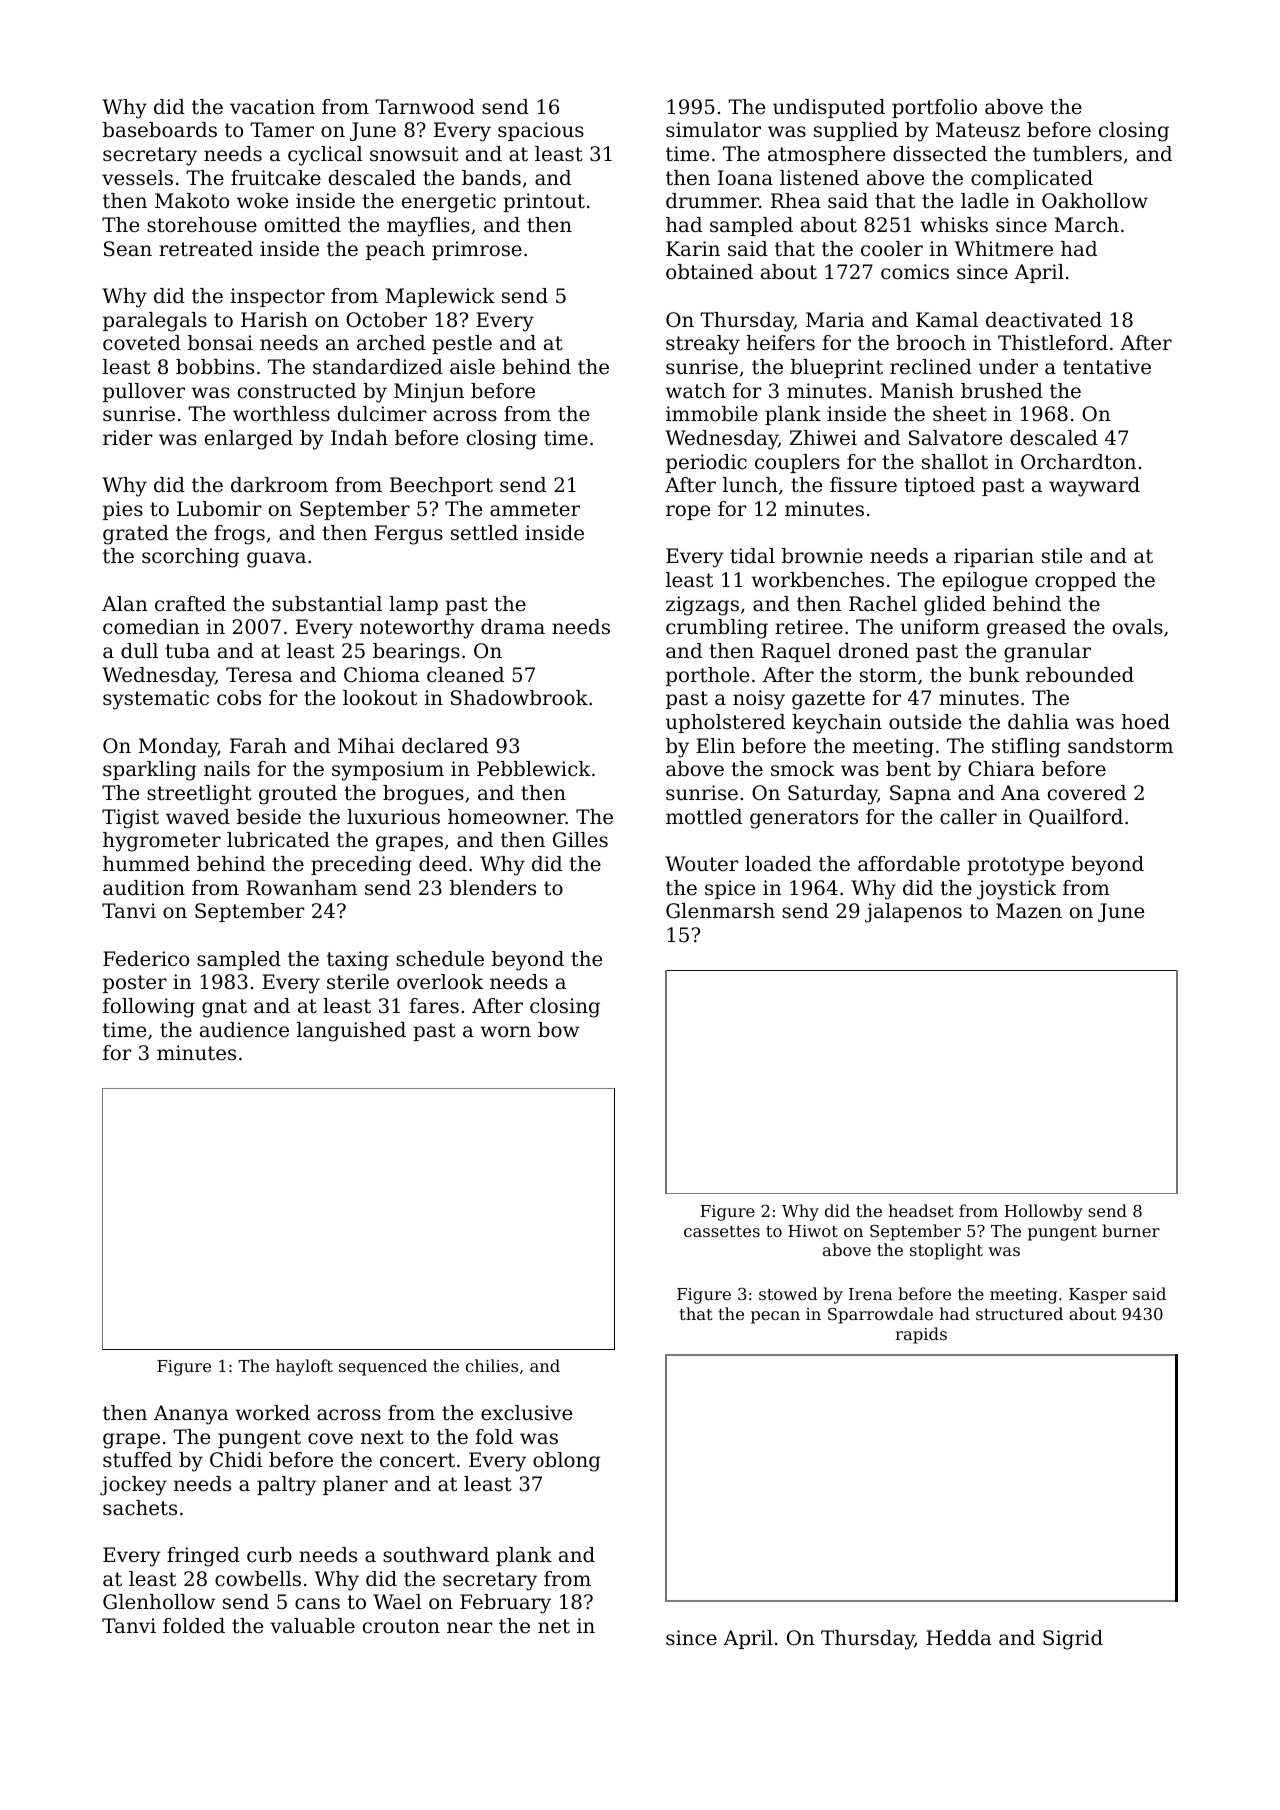  What do you see at coordinates (713, 130) in the screenshot?
I see `simulator` at bounding box center [713, 130].
